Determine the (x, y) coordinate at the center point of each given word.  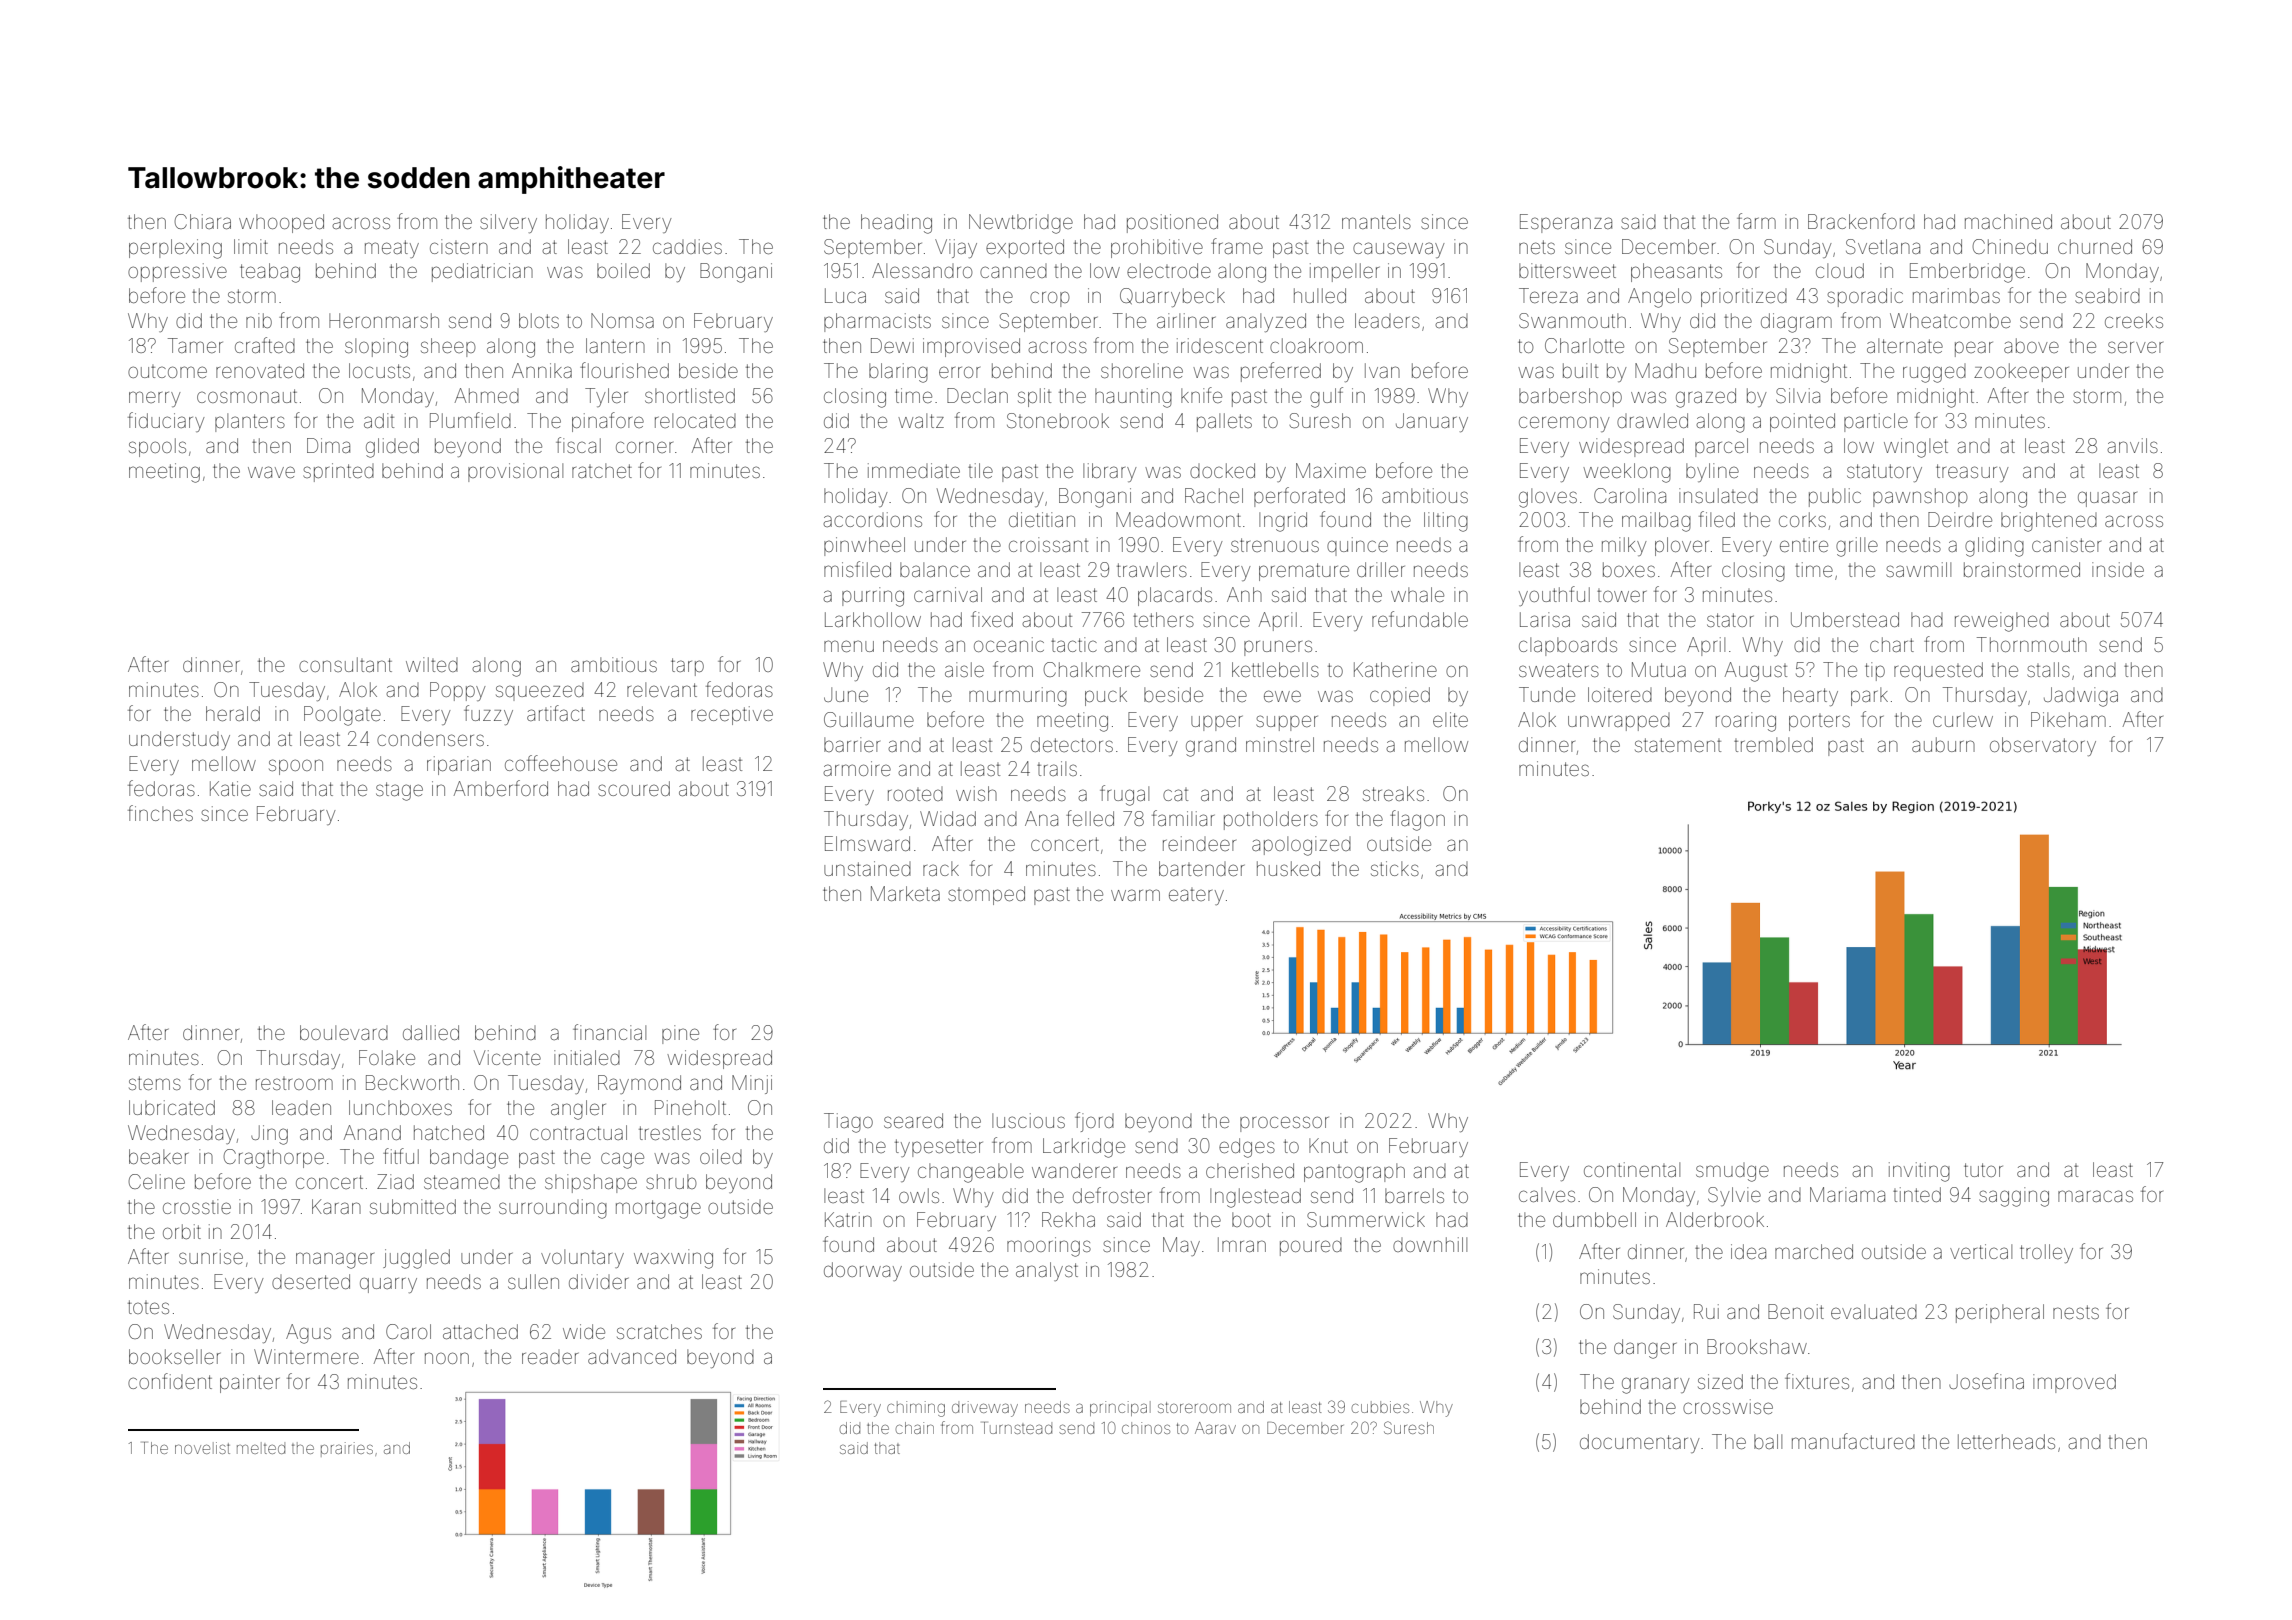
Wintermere (306, 1356)
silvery (508, 223)
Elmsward (867, 843)
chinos (1146, 1428)
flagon (1417, 820)
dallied (431, 1032)
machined (2008, 221)
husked (1288, 868)
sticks (1395, 868)
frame (1237, 246)
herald (233, 713)
